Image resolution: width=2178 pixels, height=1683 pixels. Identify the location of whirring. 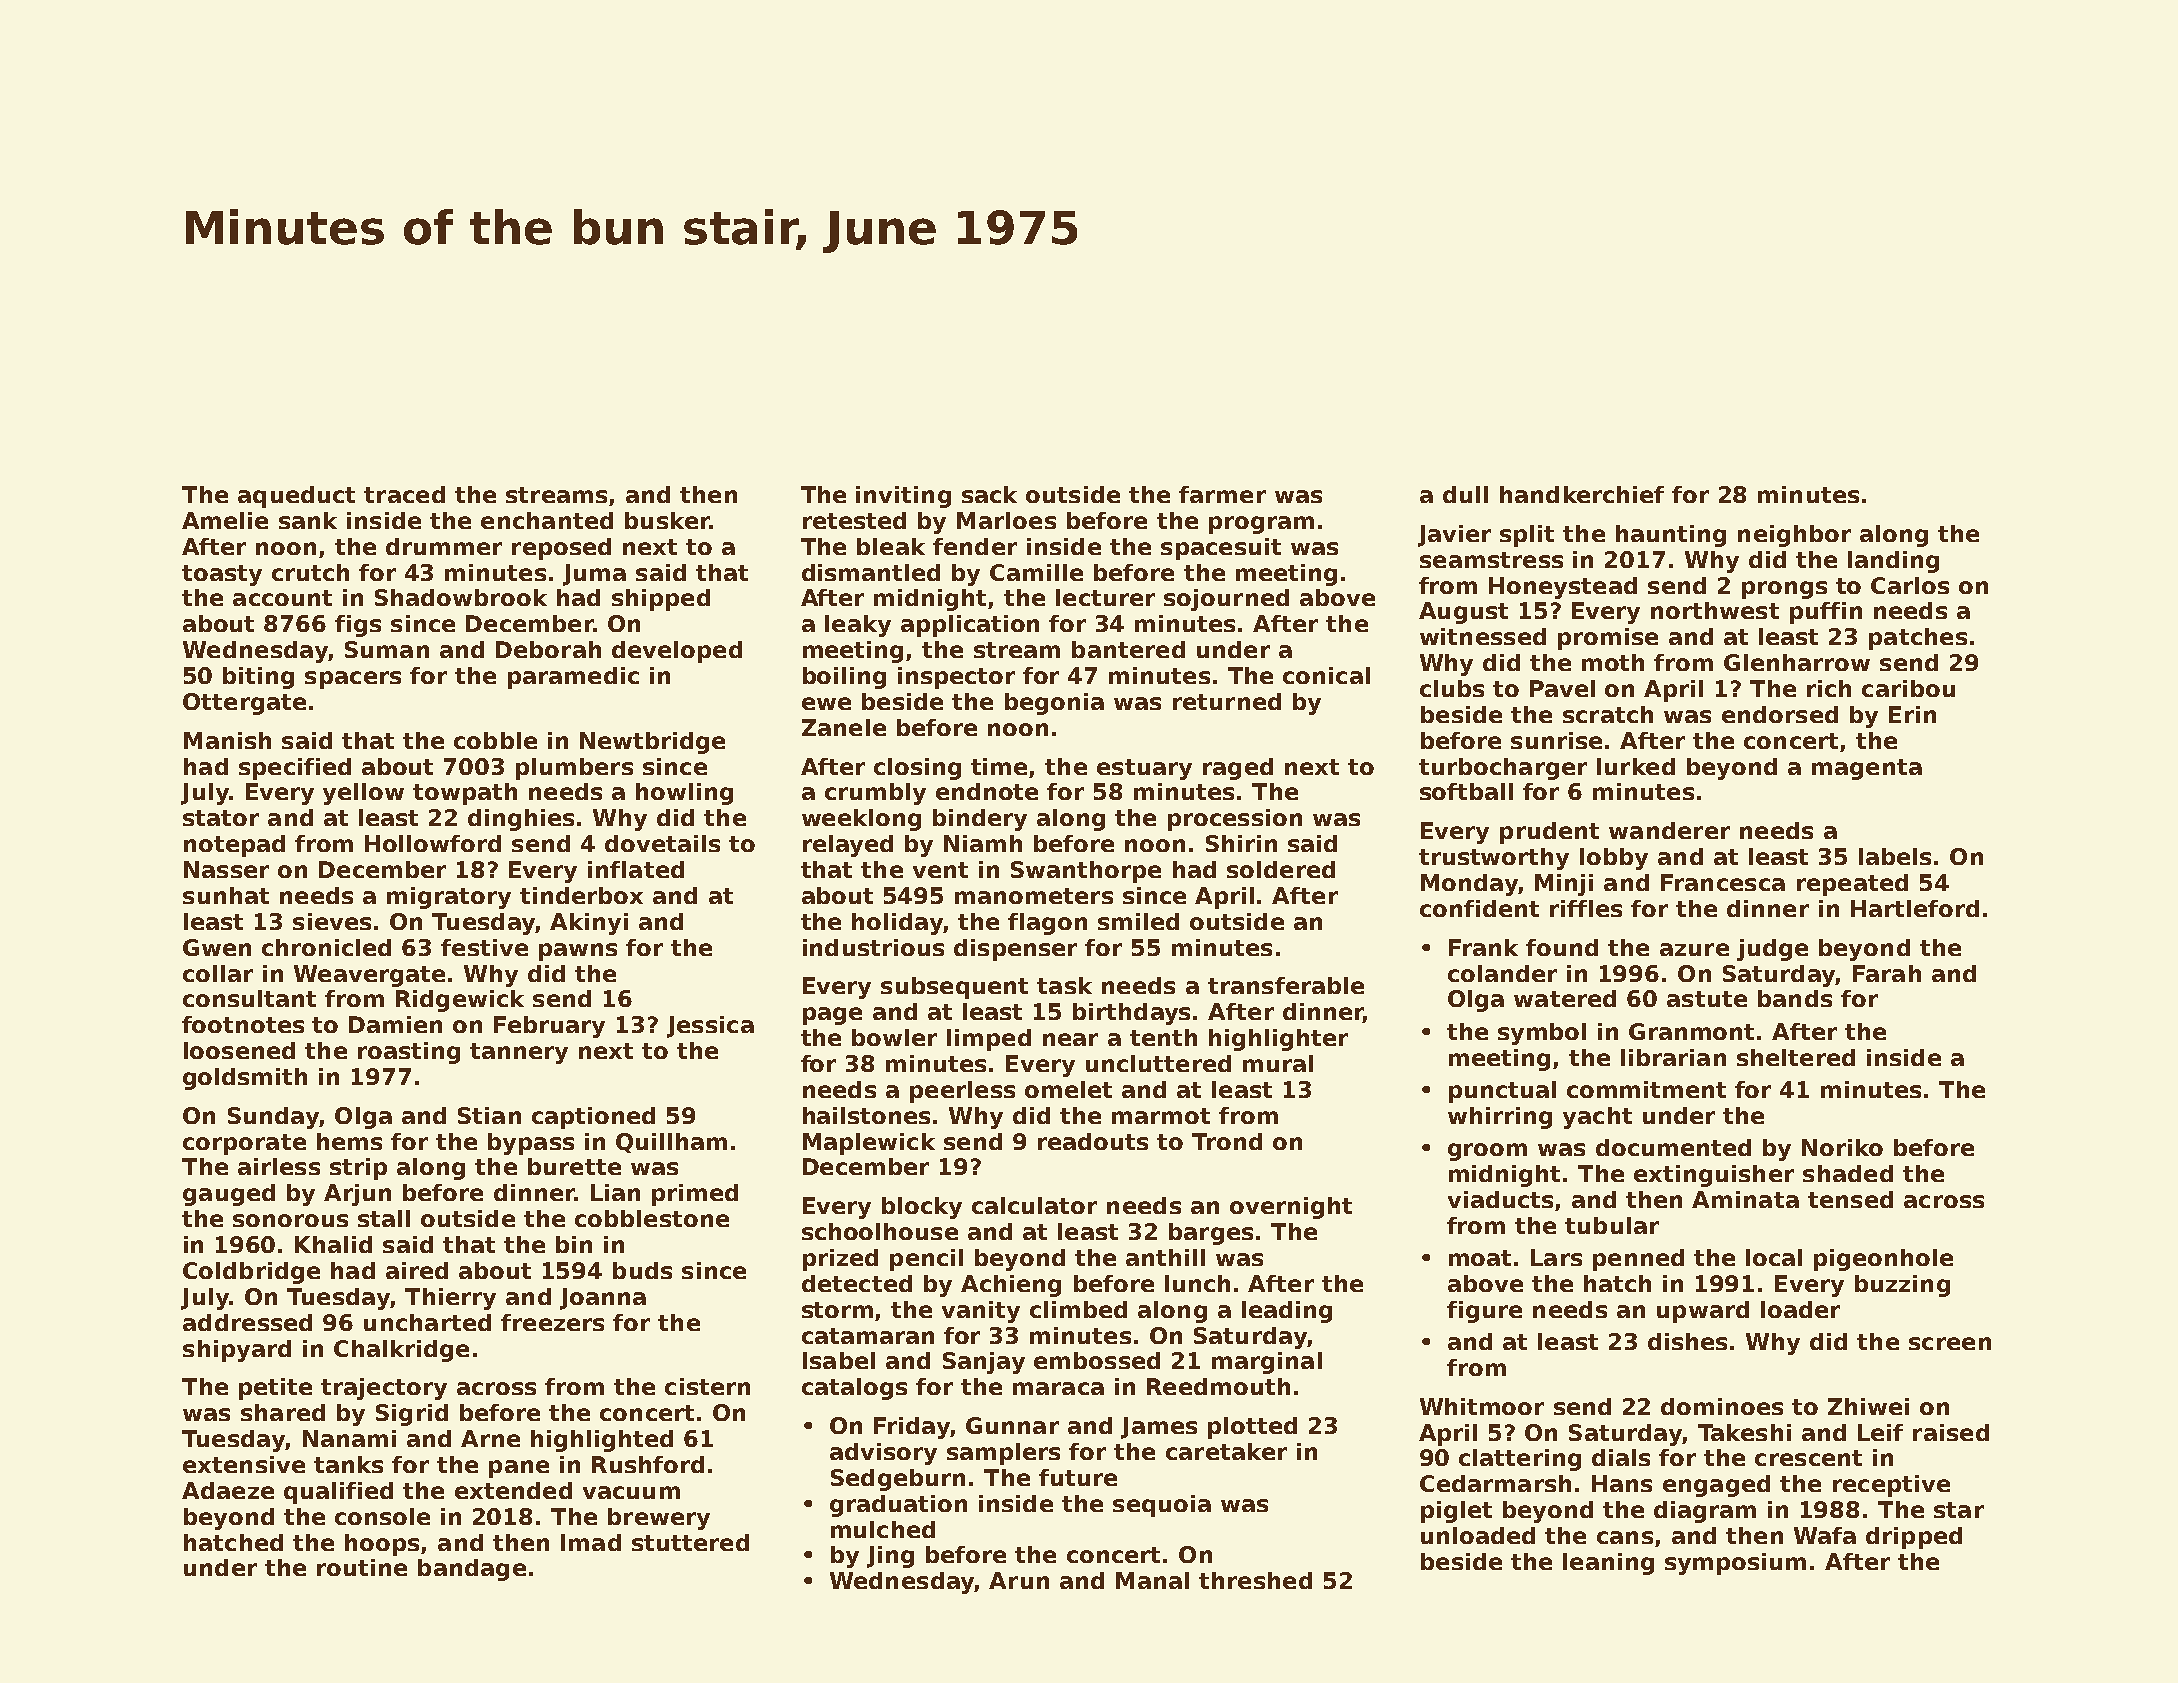
(1500, 1118).
